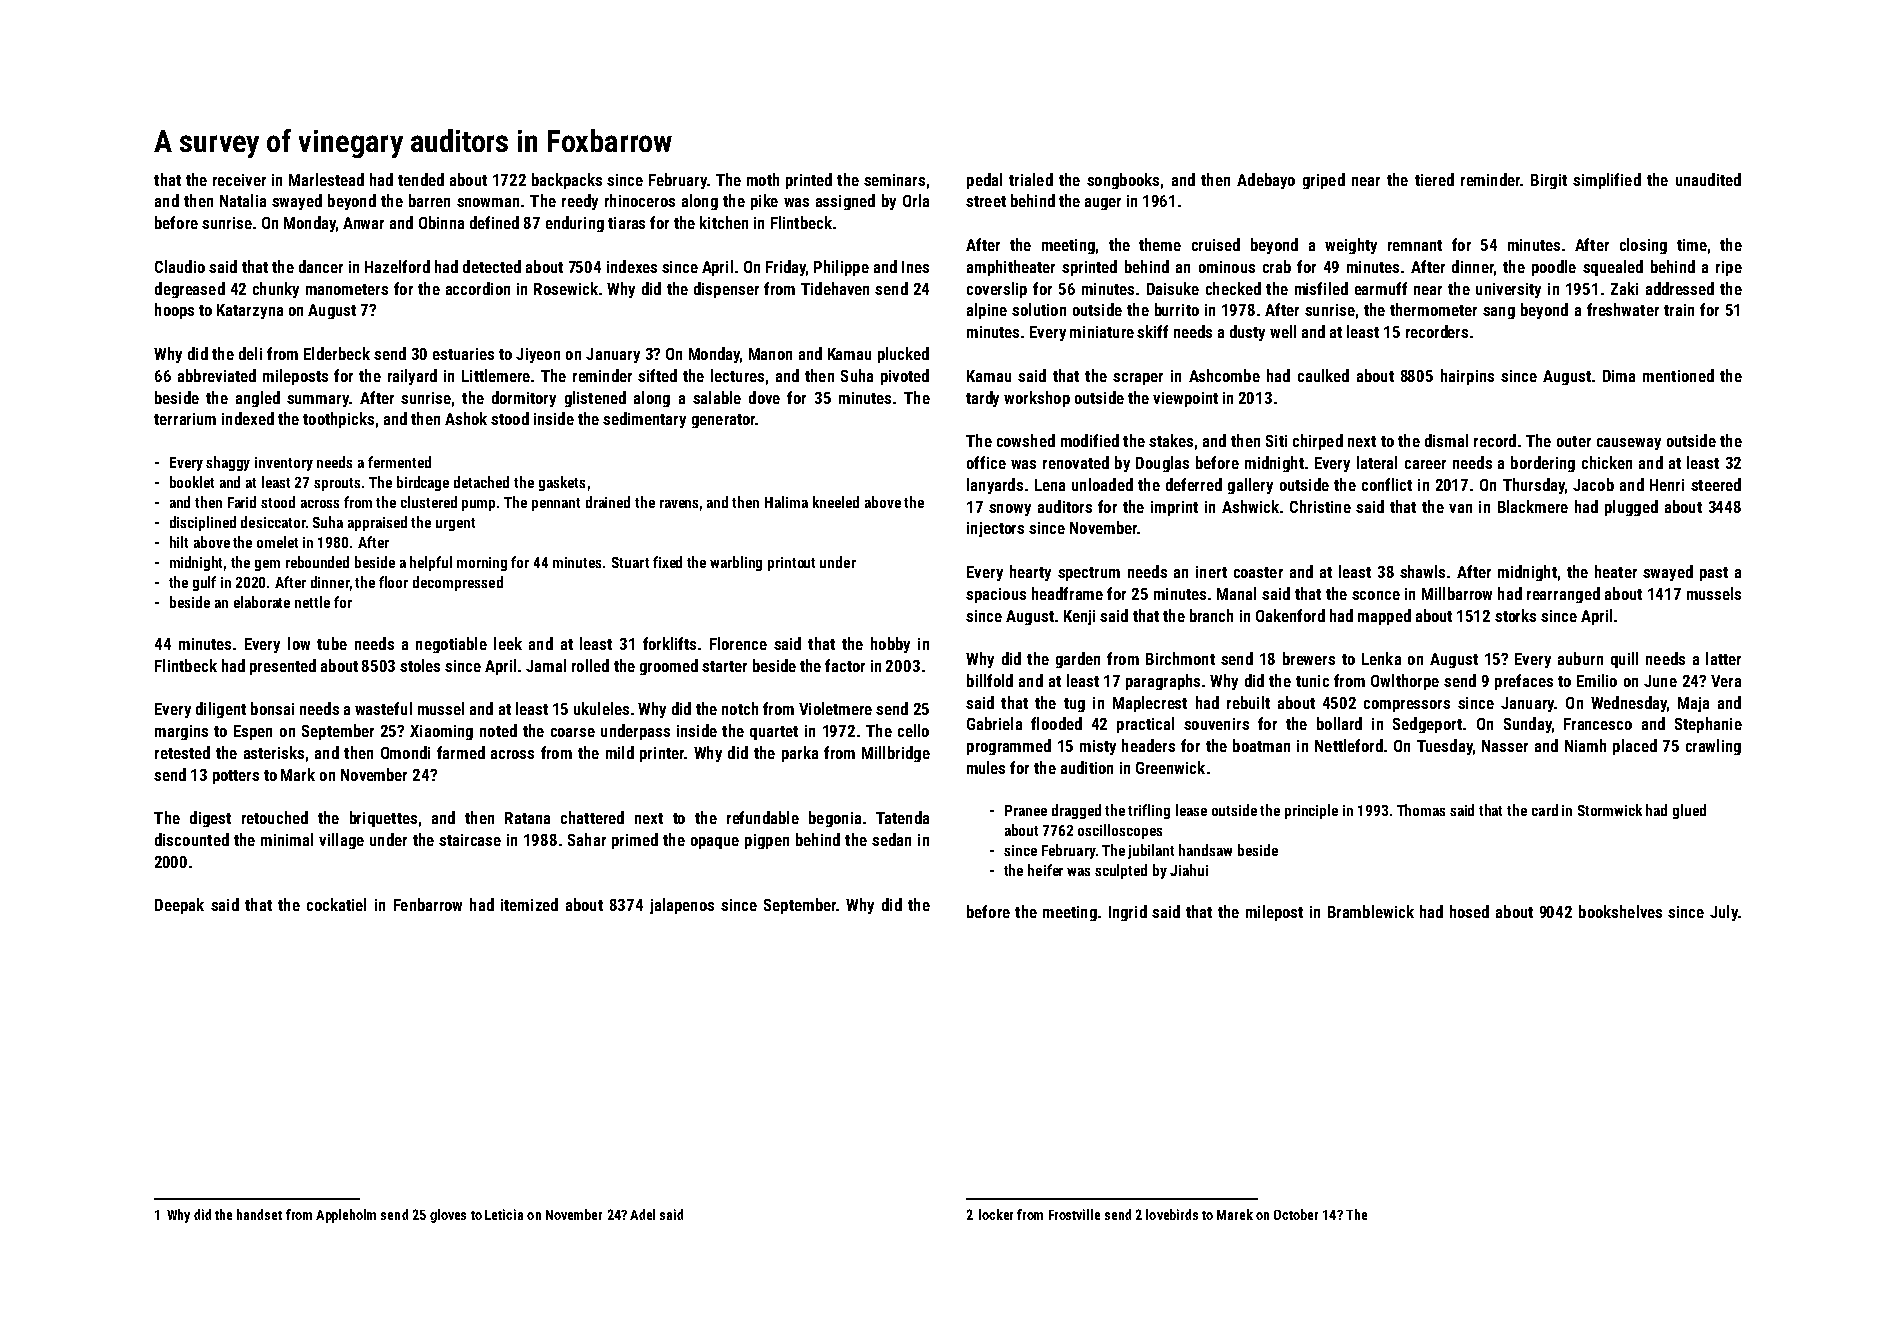 The image size is (1896, 1341). I want to click on Adebayo, so click(1266, 181).
